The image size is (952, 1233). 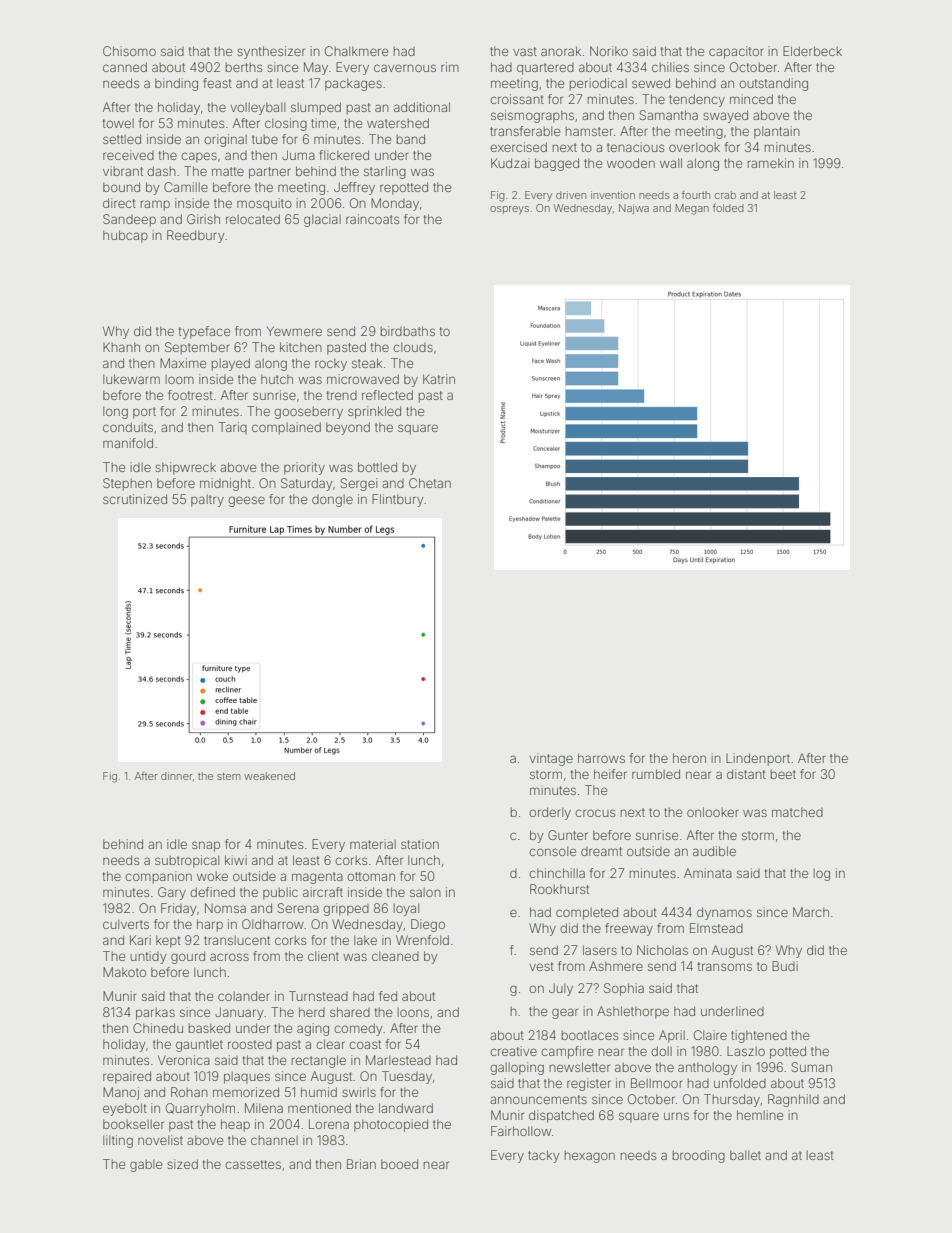 What do you see at coordinates (372, 219) in the screenshot?
I see `raincoats` at bounding box center [372, 219].
